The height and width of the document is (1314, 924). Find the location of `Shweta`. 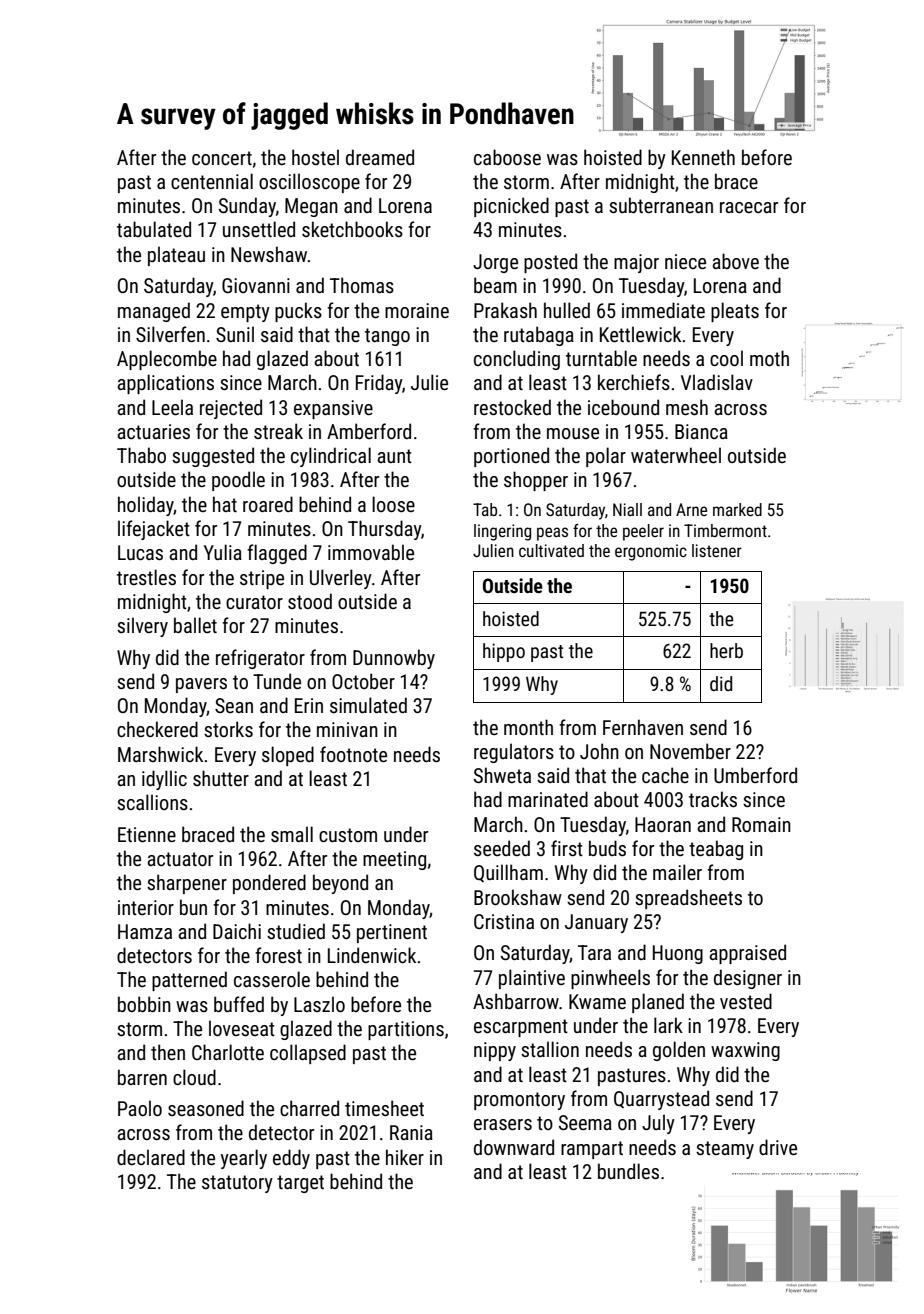

Shweta is located at coordinates (502, 775).
